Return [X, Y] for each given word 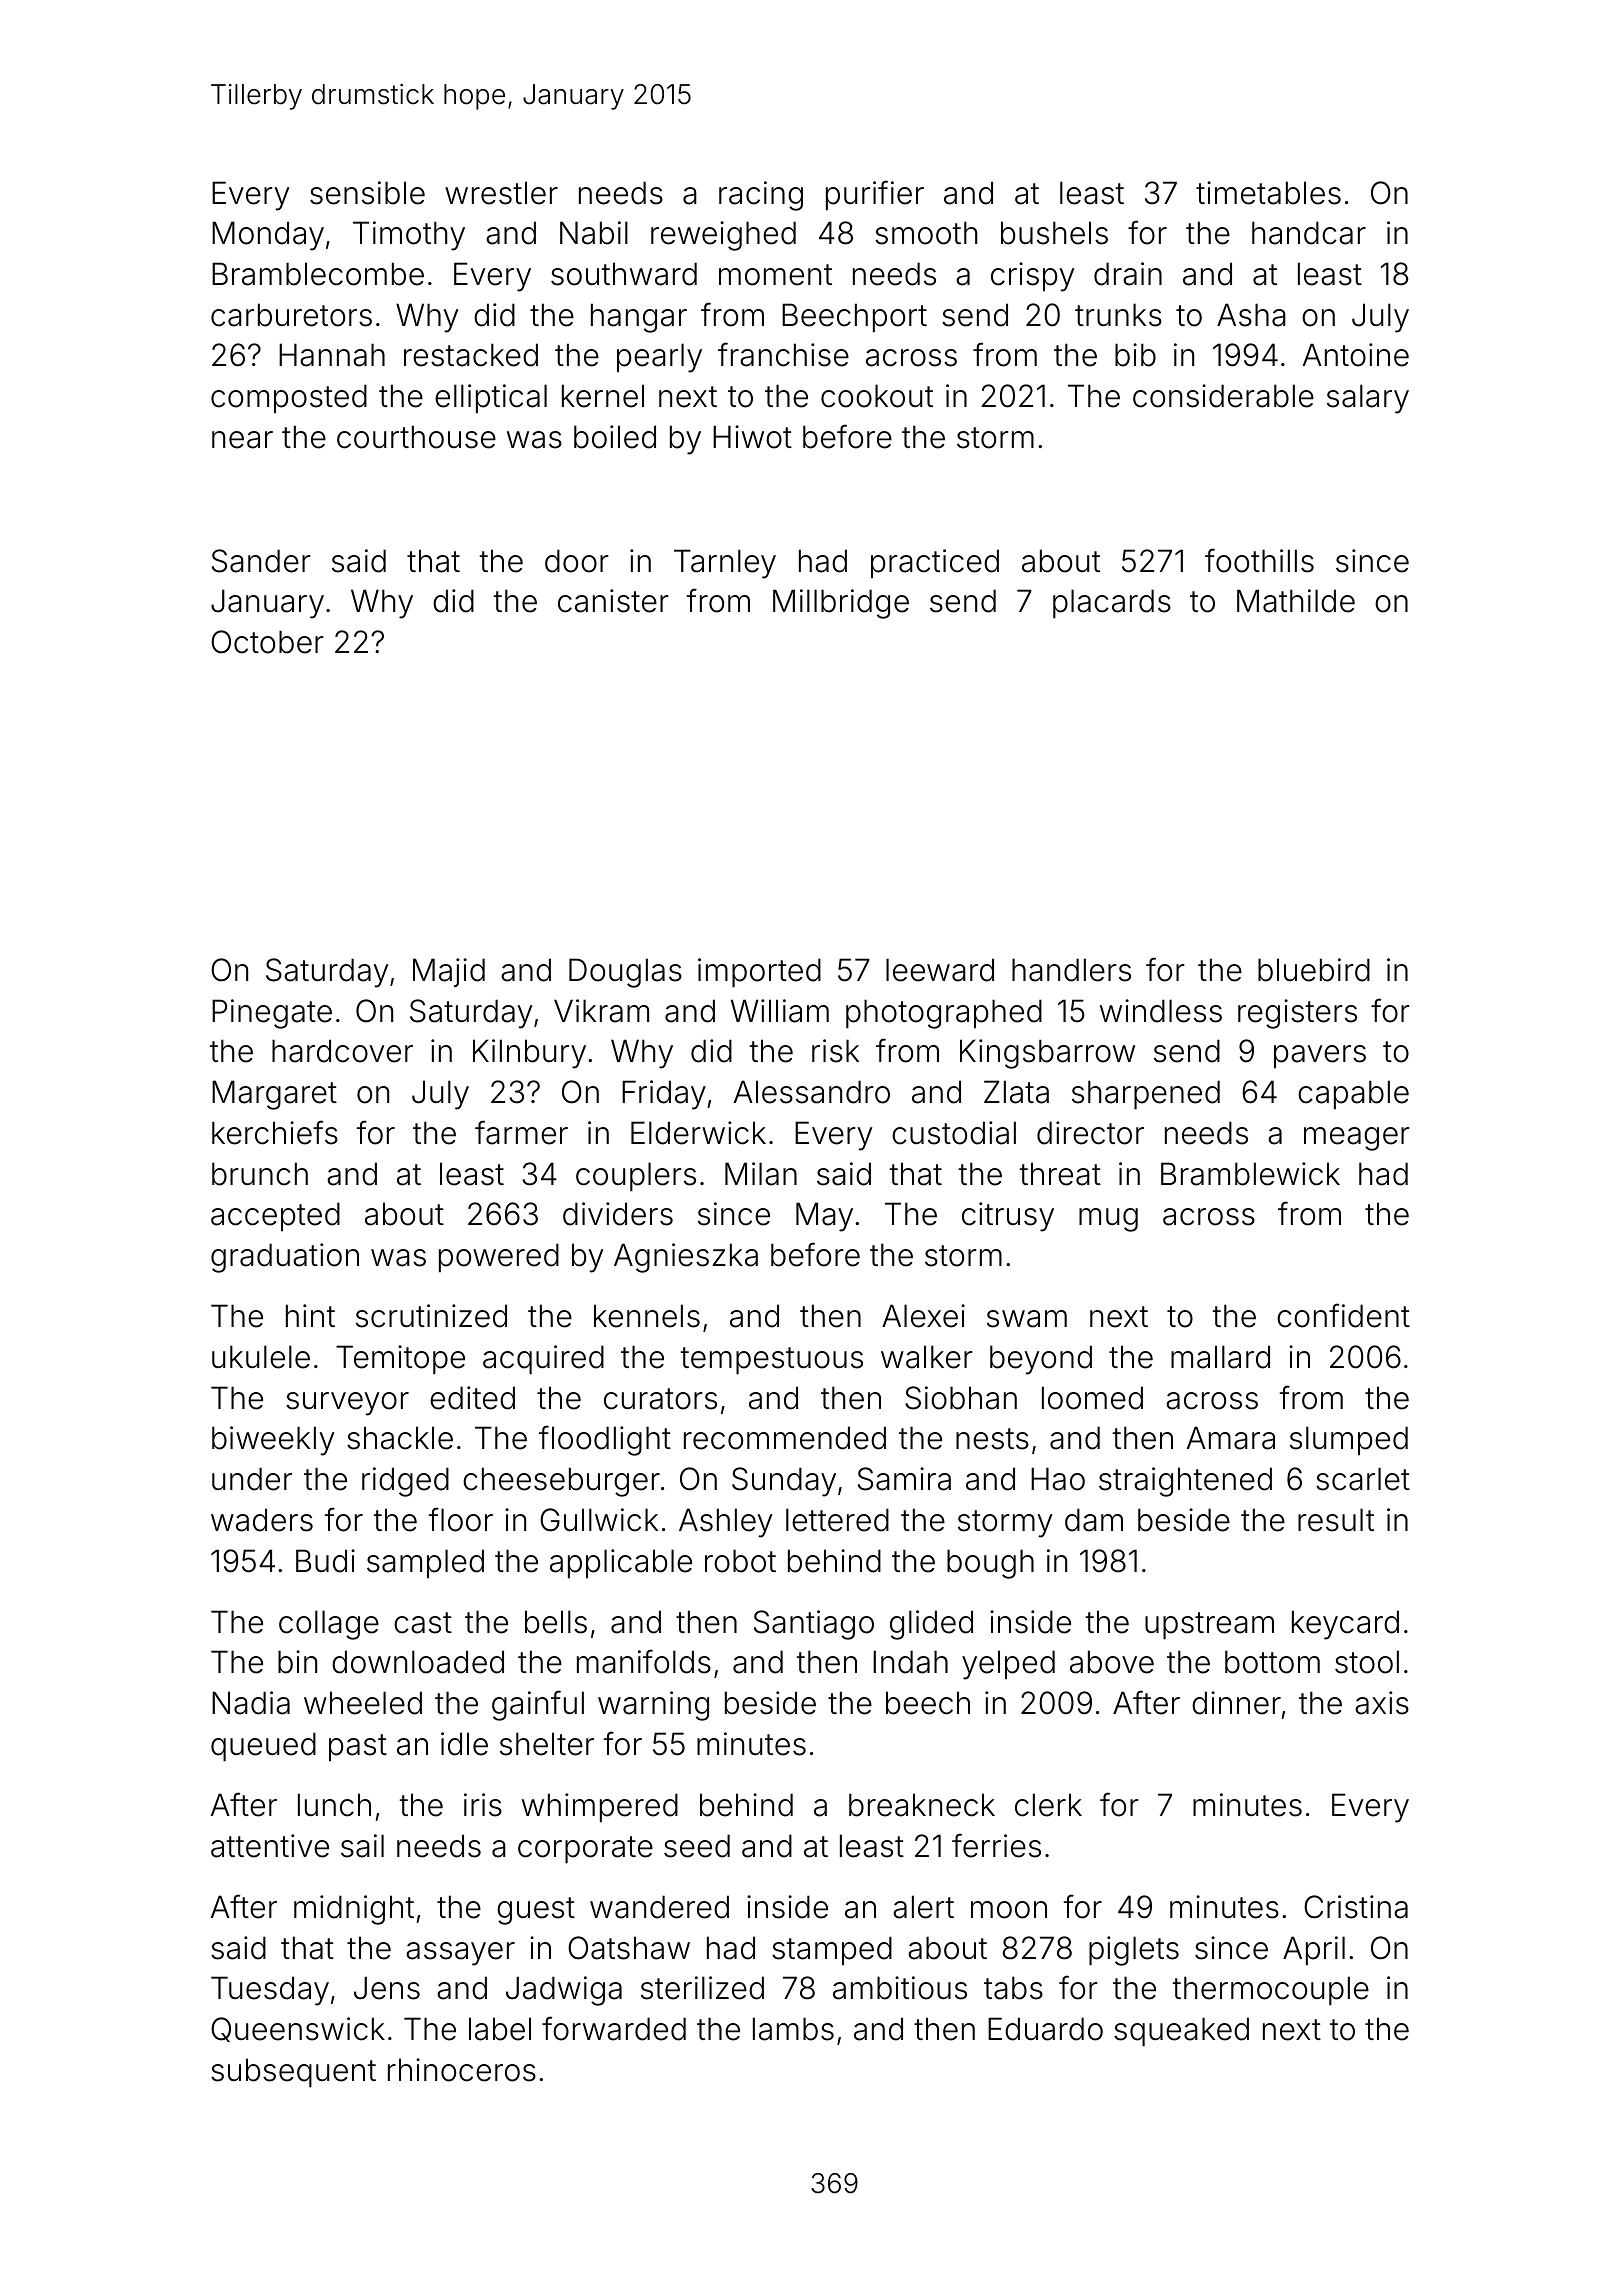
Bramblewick [1250, 1174]
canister [613, 601]
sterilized [702, 1988]
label [500, 2029]
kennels [647, 1316]
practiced [935, 564]
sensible [367, 193]
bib [1135, 355]
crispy [1033, 277]
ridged [405, 1482]
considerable [1223, 396]
